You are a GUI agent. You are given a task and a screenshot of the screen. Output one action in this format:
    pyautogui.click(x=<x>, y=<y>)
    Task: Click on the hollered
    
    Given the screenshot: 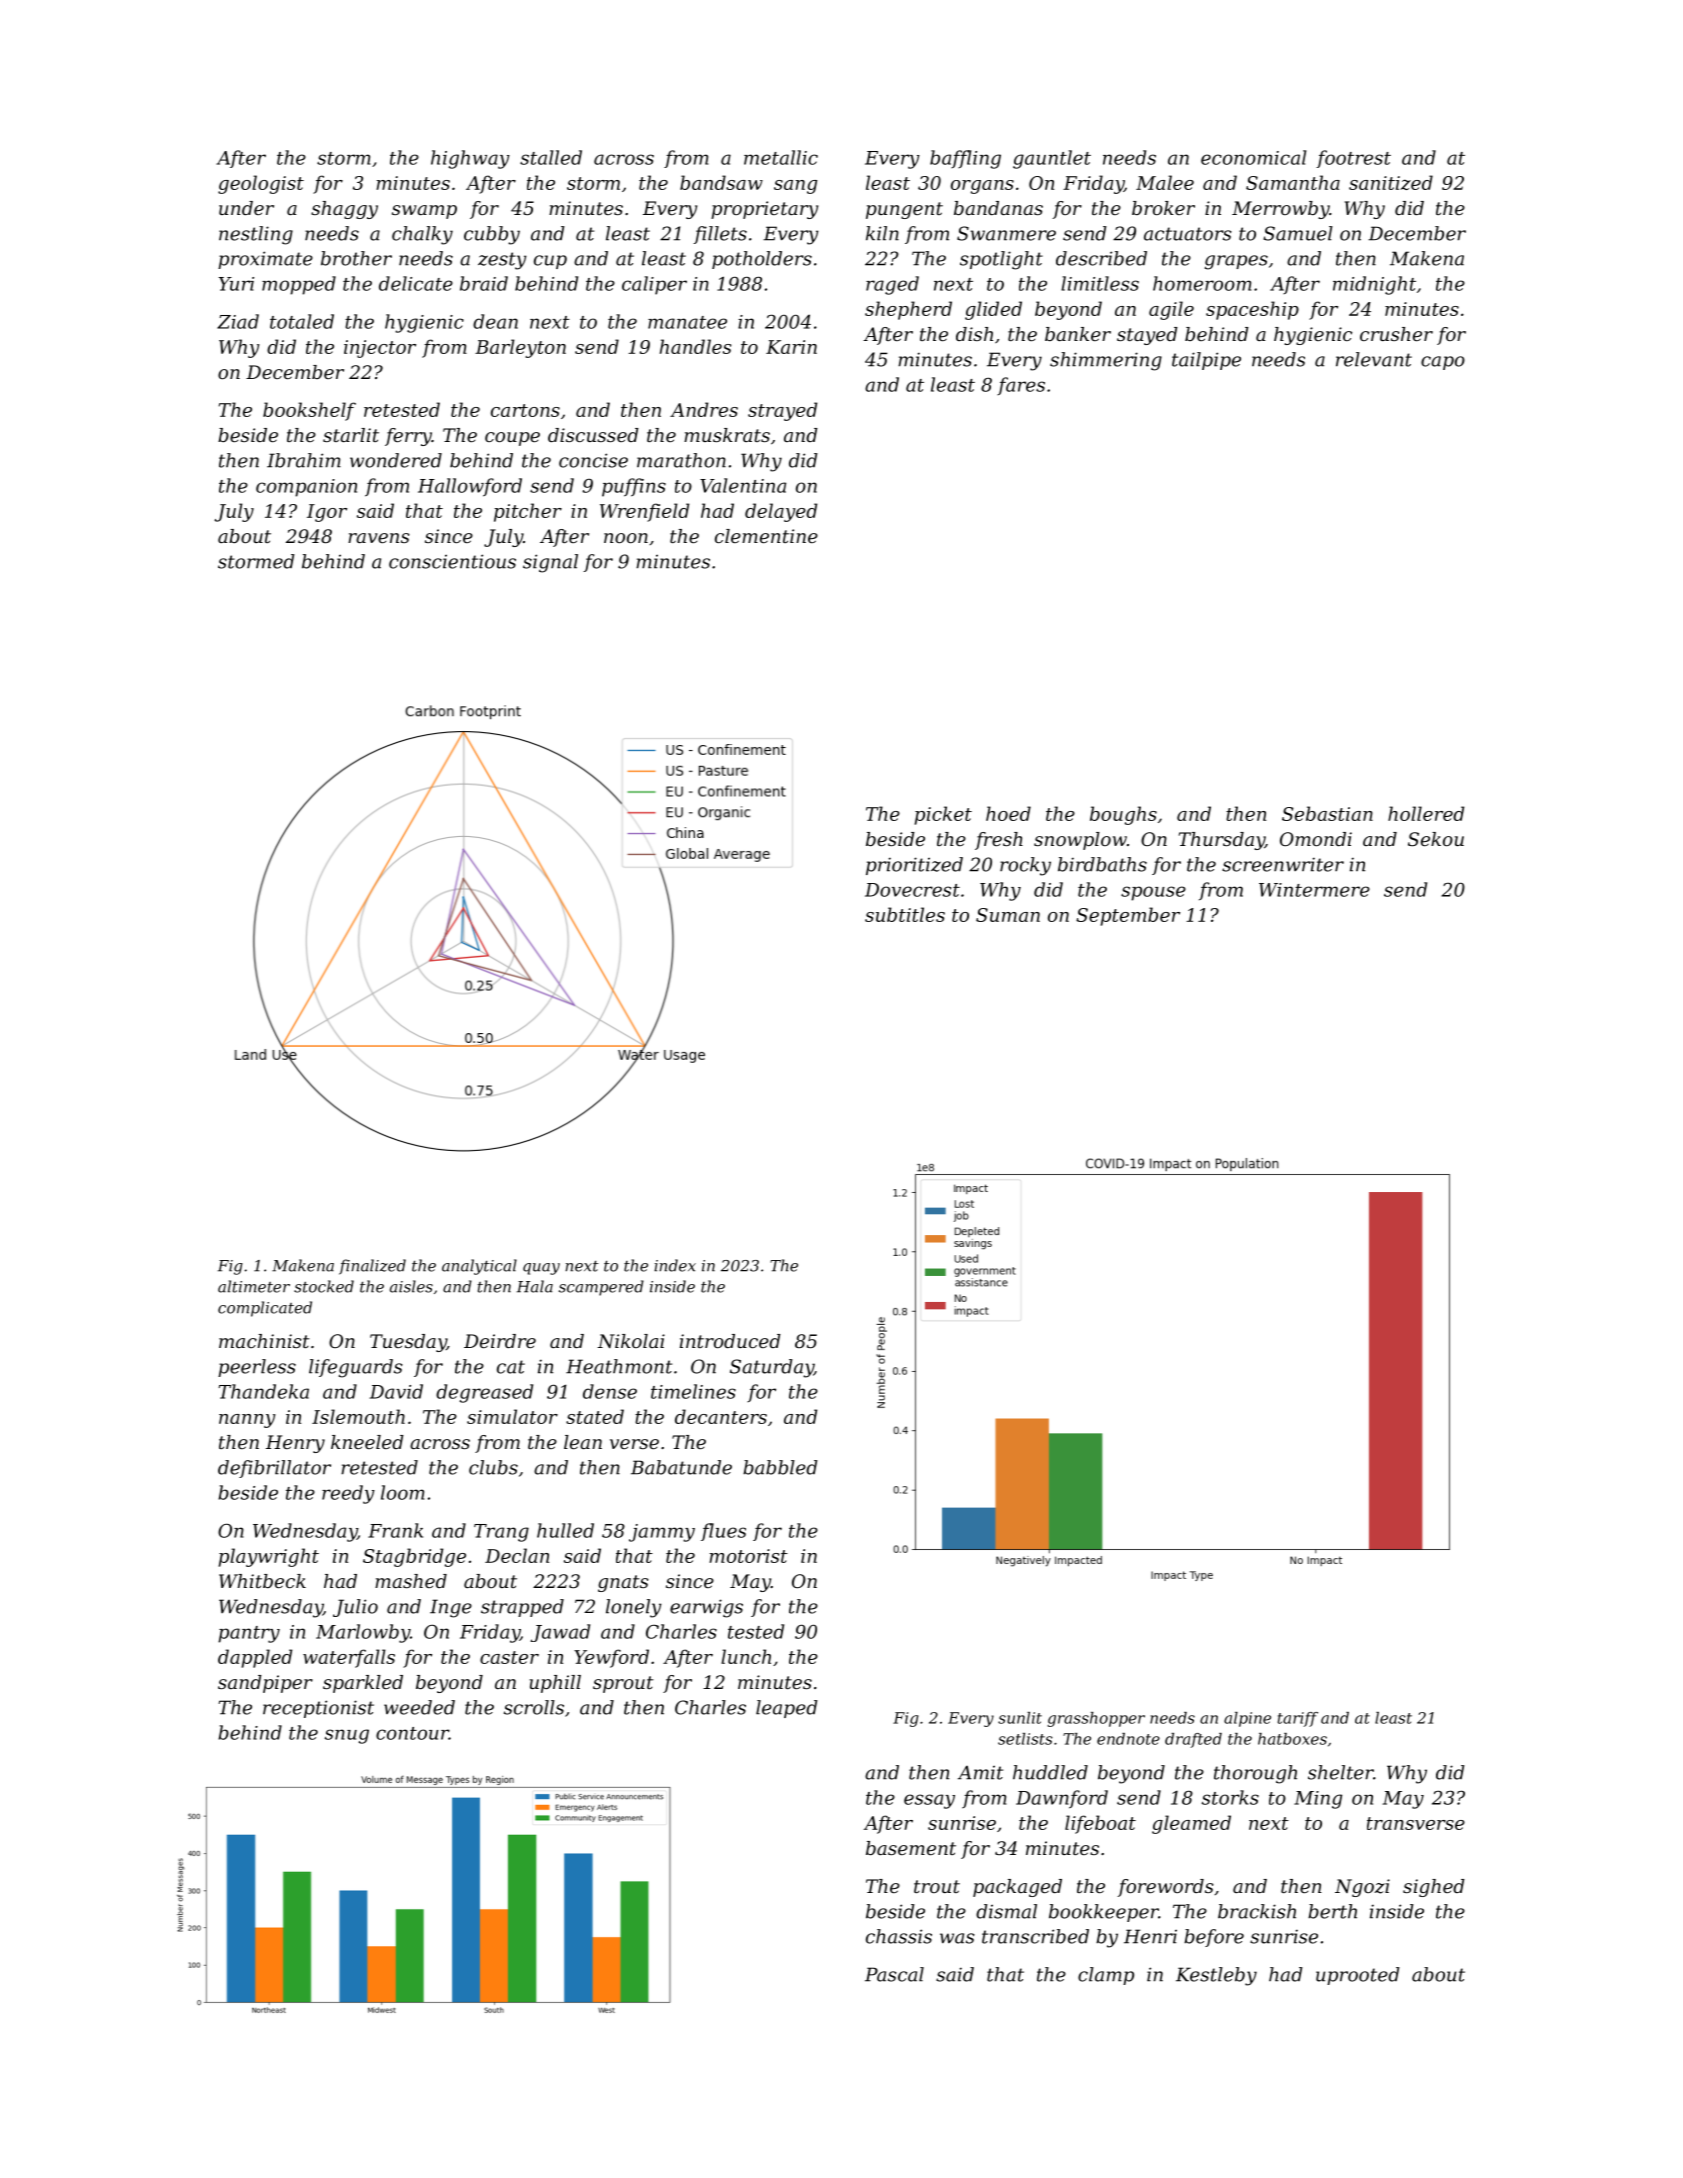 What is the action you would take?
    pyautogui.click(x=1426, y=813)
